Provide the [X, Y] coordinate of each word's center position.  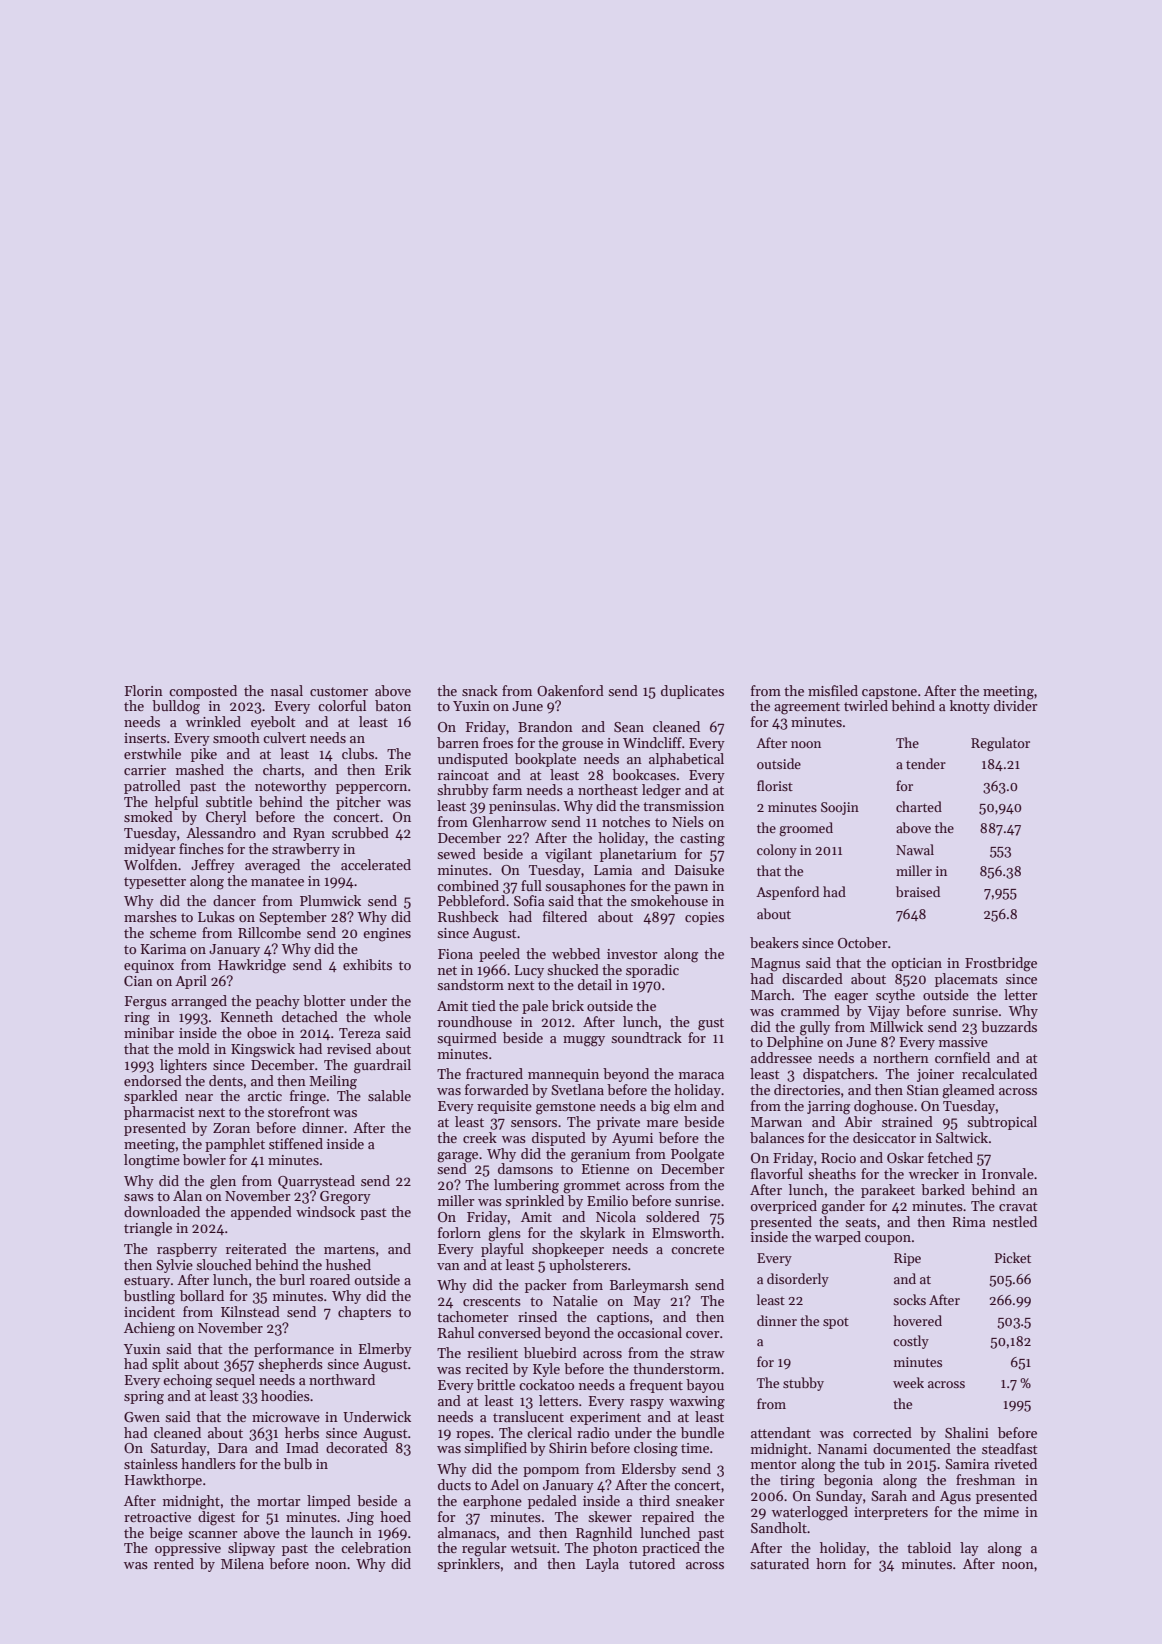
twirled [866, 705]
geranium [600, 1156]
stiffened [296, 1143]
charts [282, 769]
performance [294, 1350]
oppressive [188, 1549]
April [191, 982]
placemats [966, 980]
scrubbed [360, 832]
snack [480, 690]
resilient [492, 1352]
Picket [1013, 1257]
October [863, 942]
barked [943, 1189]
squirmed [467, 1039]
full [531, 885]
